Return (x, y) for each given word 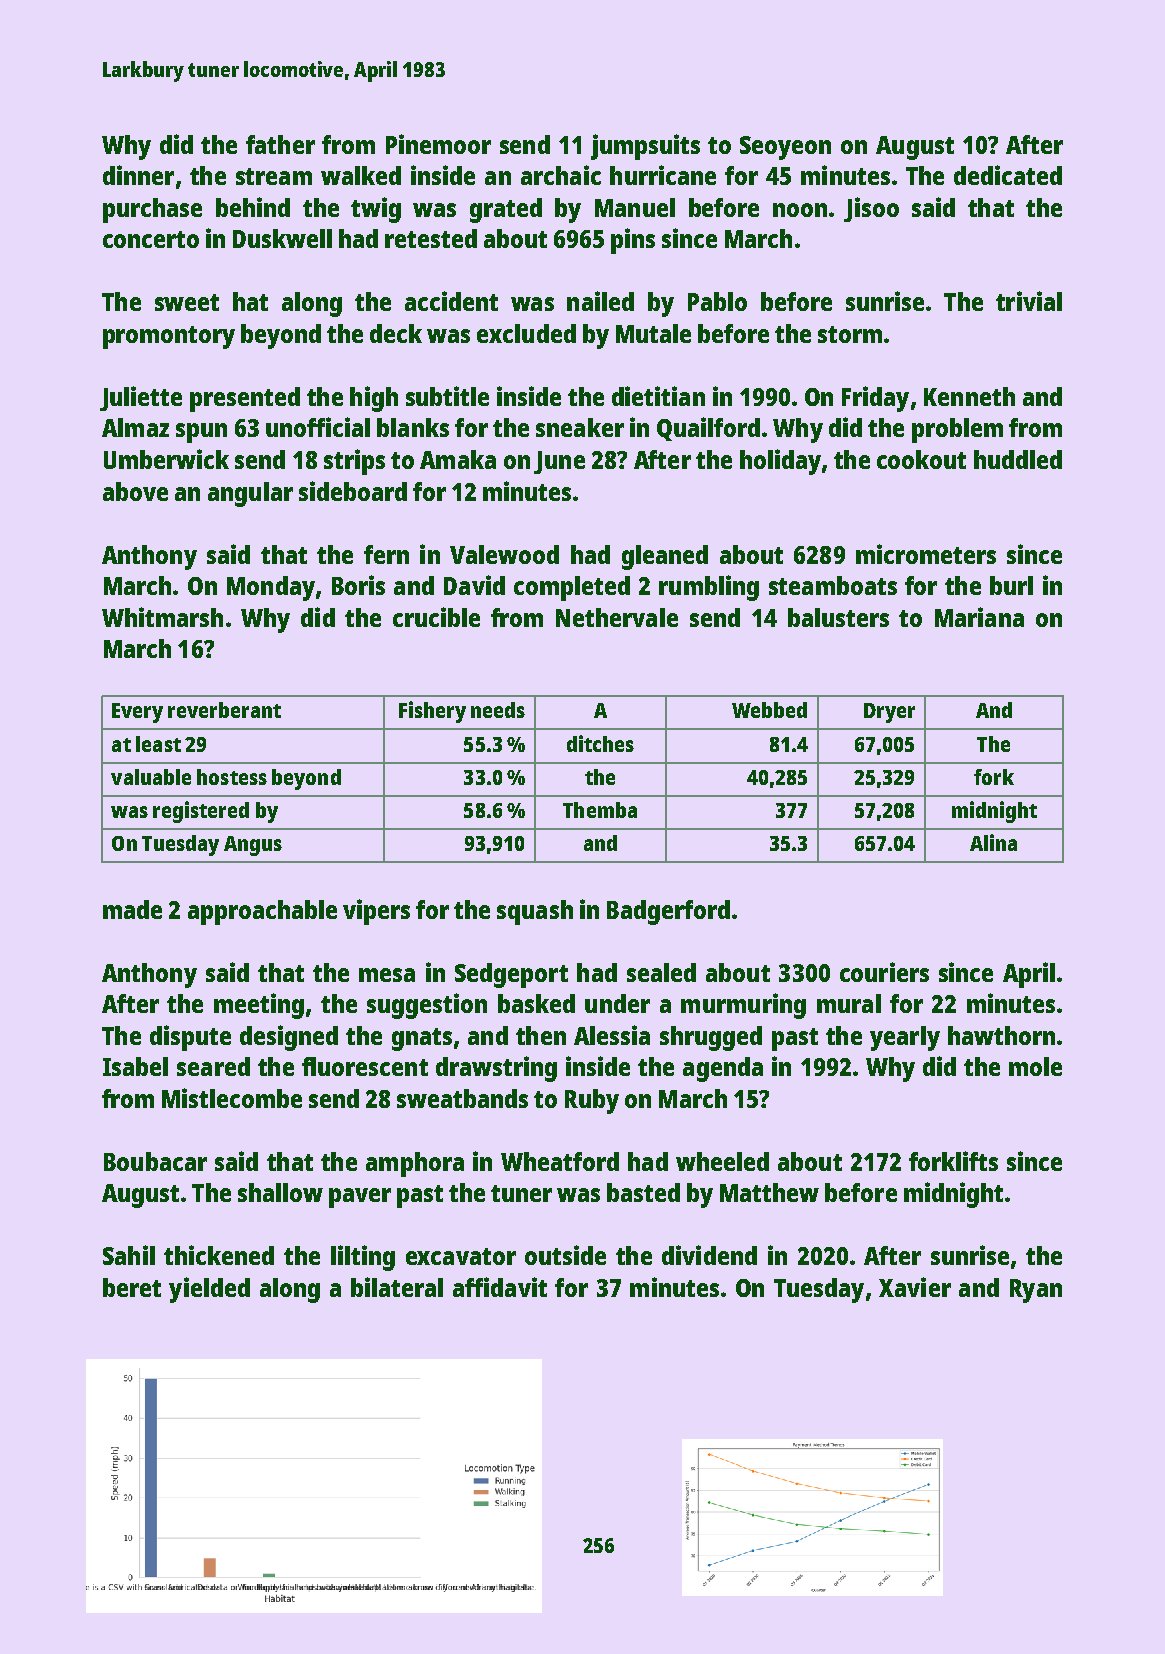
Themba (600, 810)
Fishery (432, 712)
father (280, 144)
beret (132, 1287)
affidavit (500, 1287)
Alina (993, 842)
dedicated (1008, 175)
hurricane (663, 175)
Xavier (915, 1287)
